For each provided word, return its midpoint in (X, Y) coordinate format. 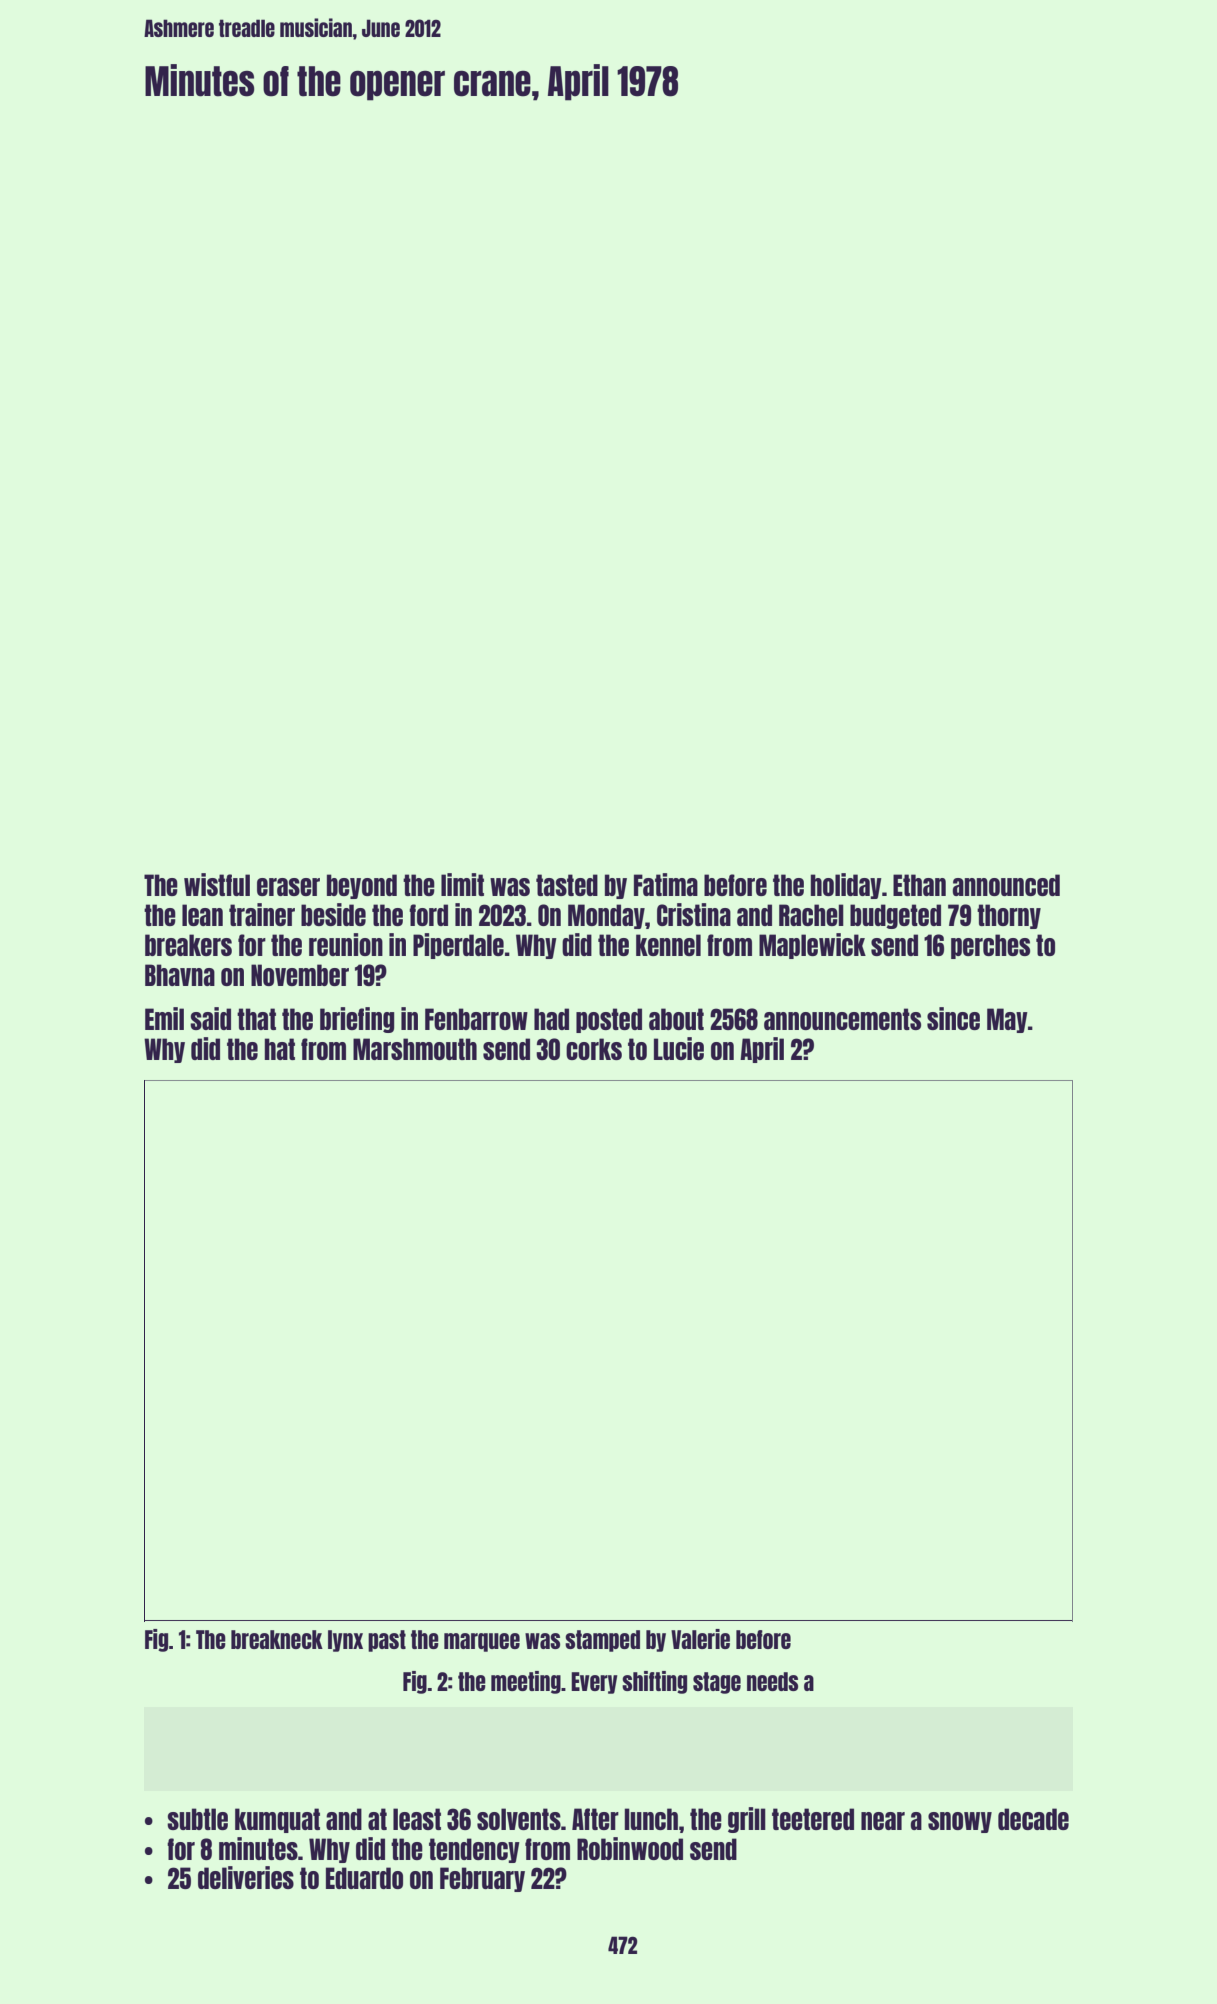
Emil (164, 1018)
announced (1006, 885)
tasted (567, 885)
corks (594, 1049)
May (1007, 1020)
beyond (362, 886)
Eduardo (364, 1878)
